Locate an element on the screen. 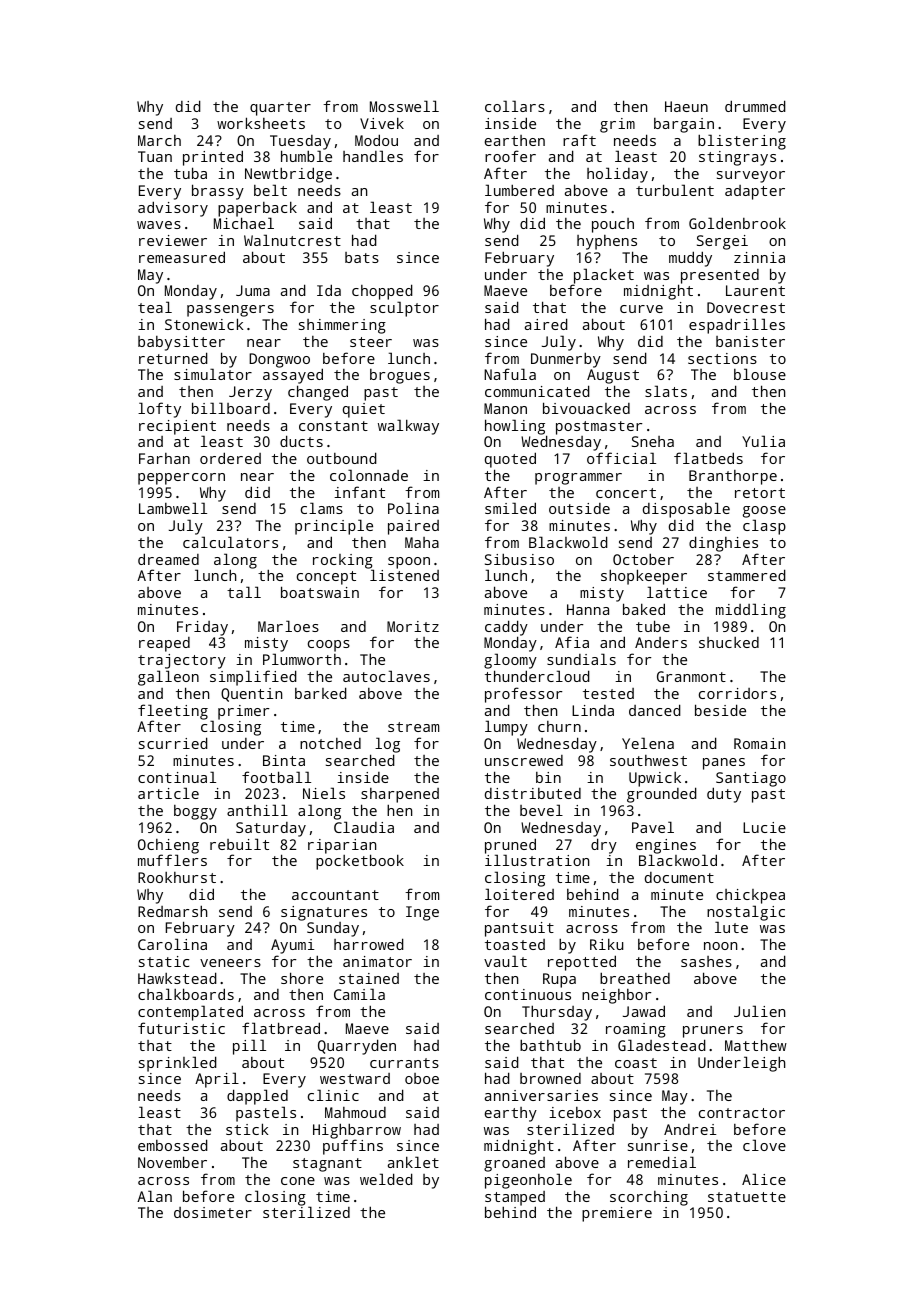 The width and height of the screenshot is (924, 1314). stamped is located at coordinates (515, 1199).
